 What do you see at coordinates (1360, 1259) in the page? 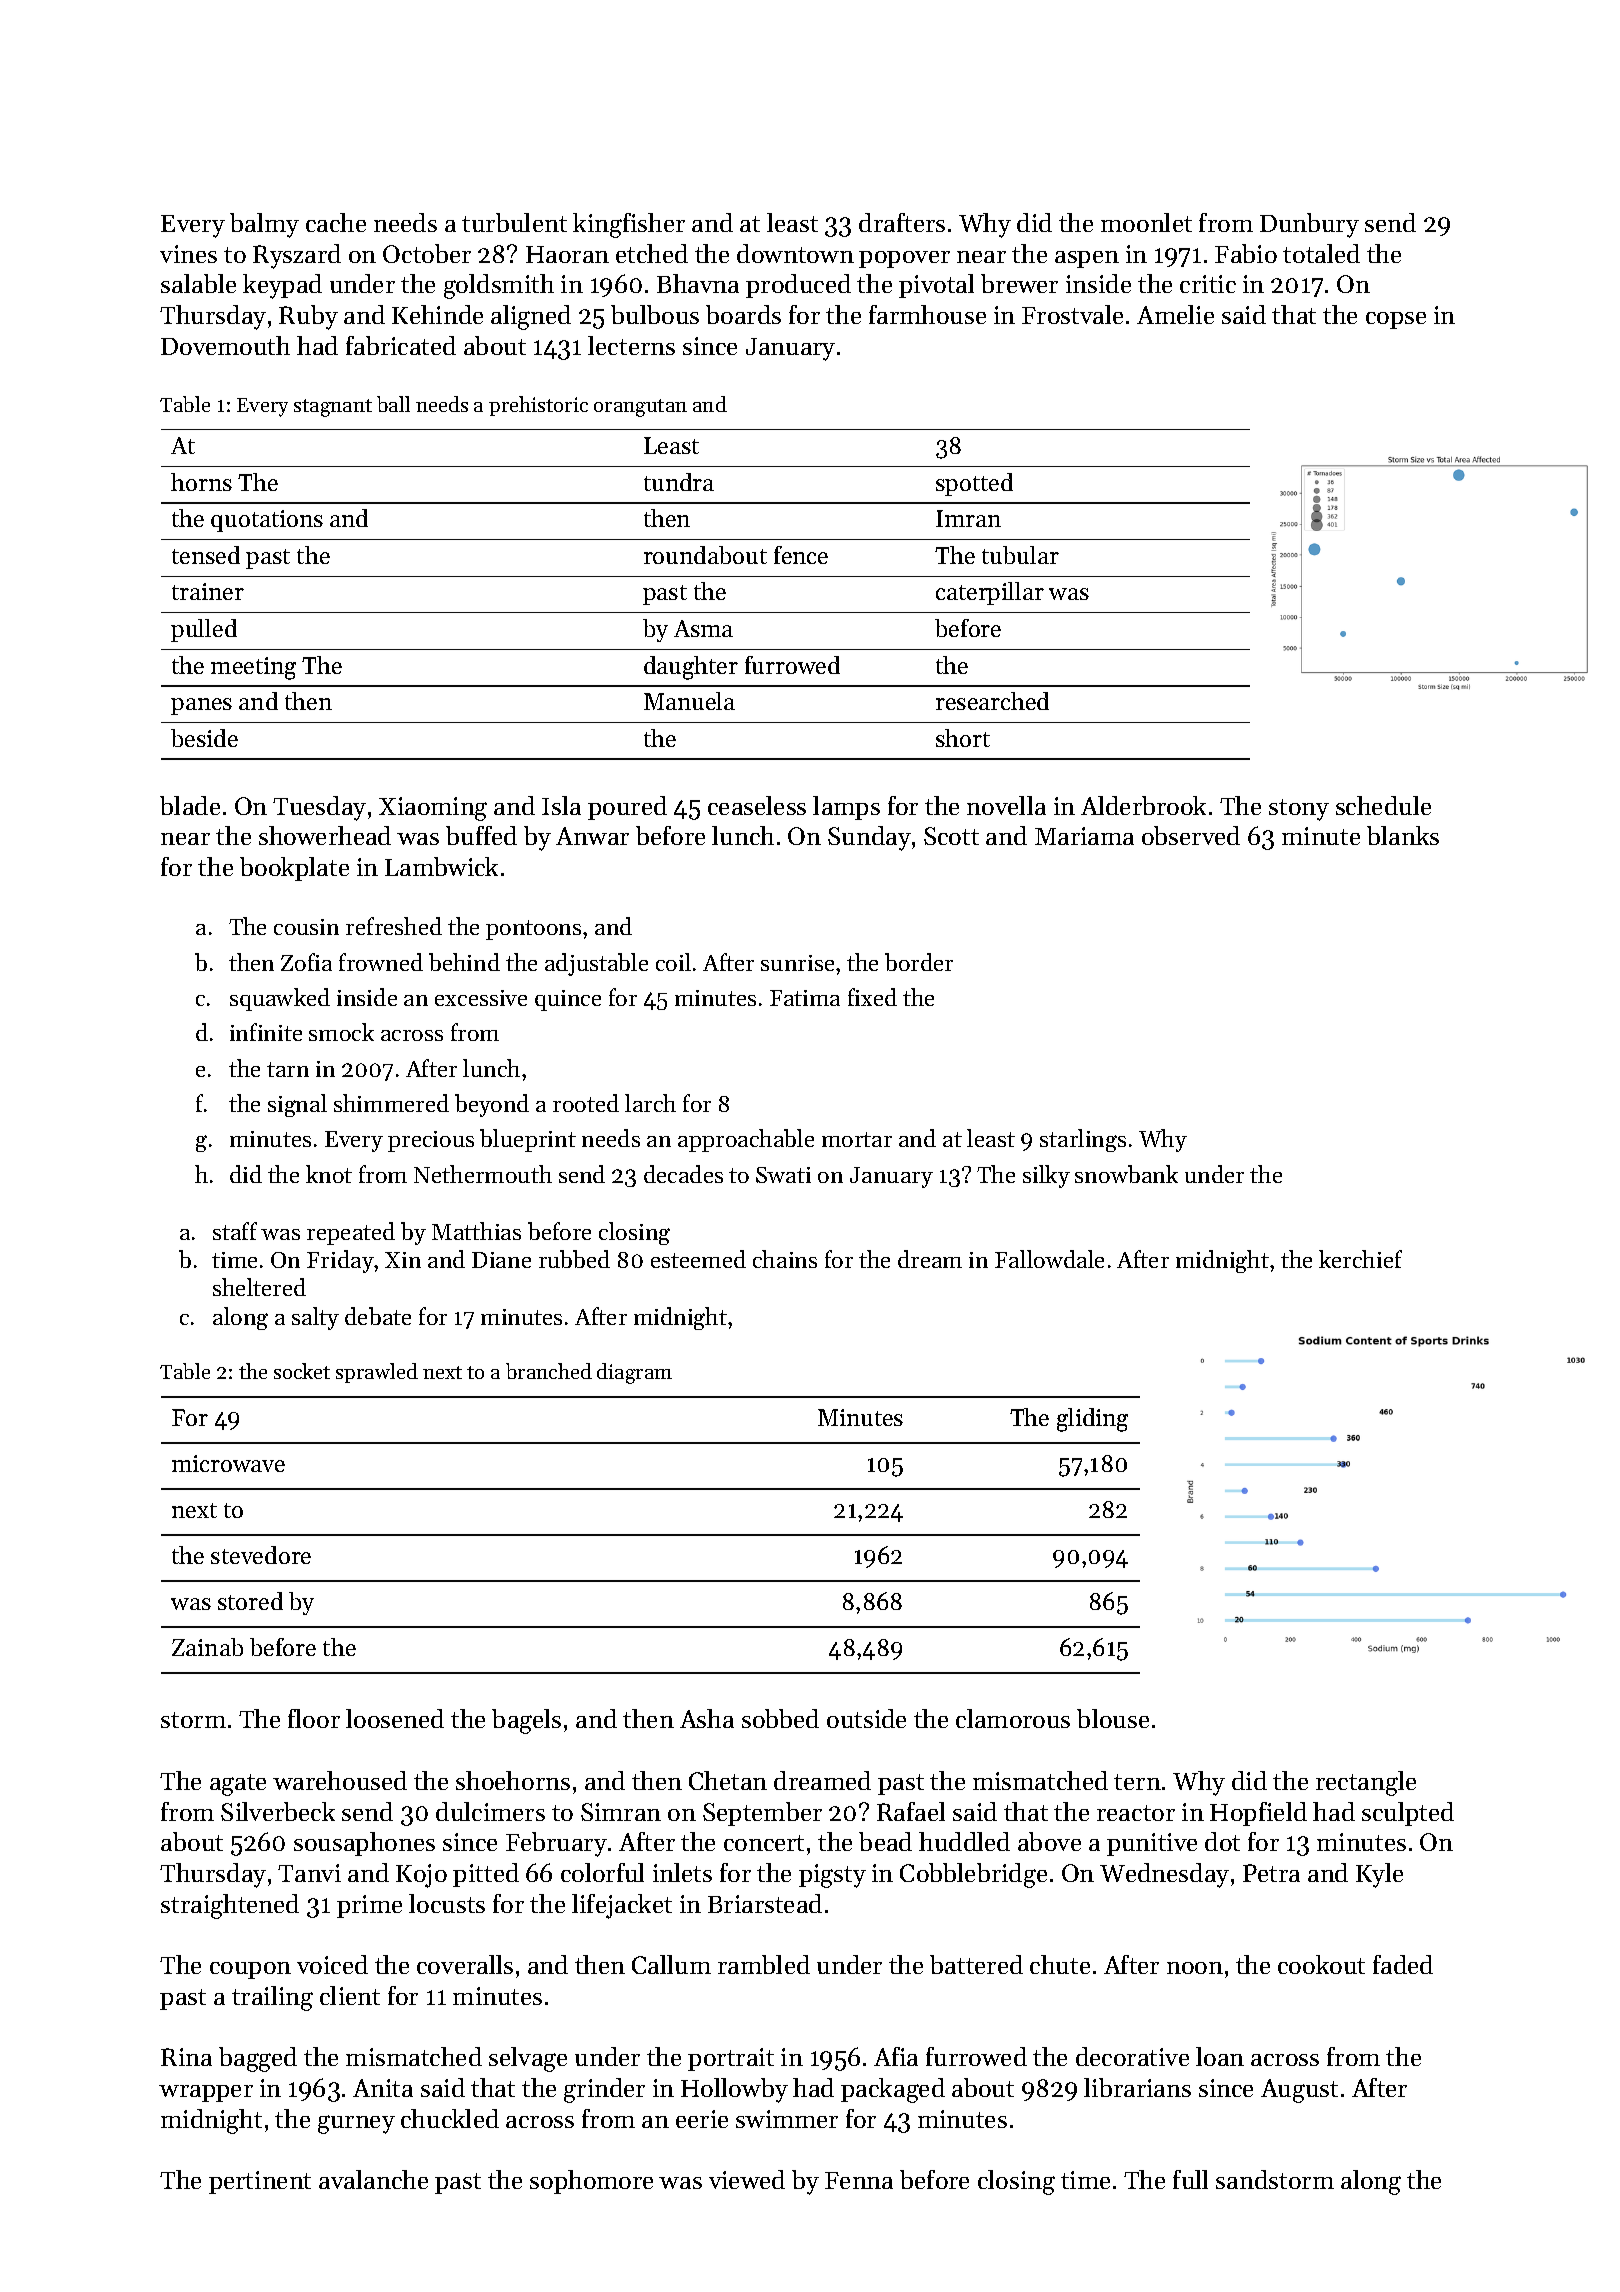
I see `kerchief` at bounding box center [1360, 1259].
